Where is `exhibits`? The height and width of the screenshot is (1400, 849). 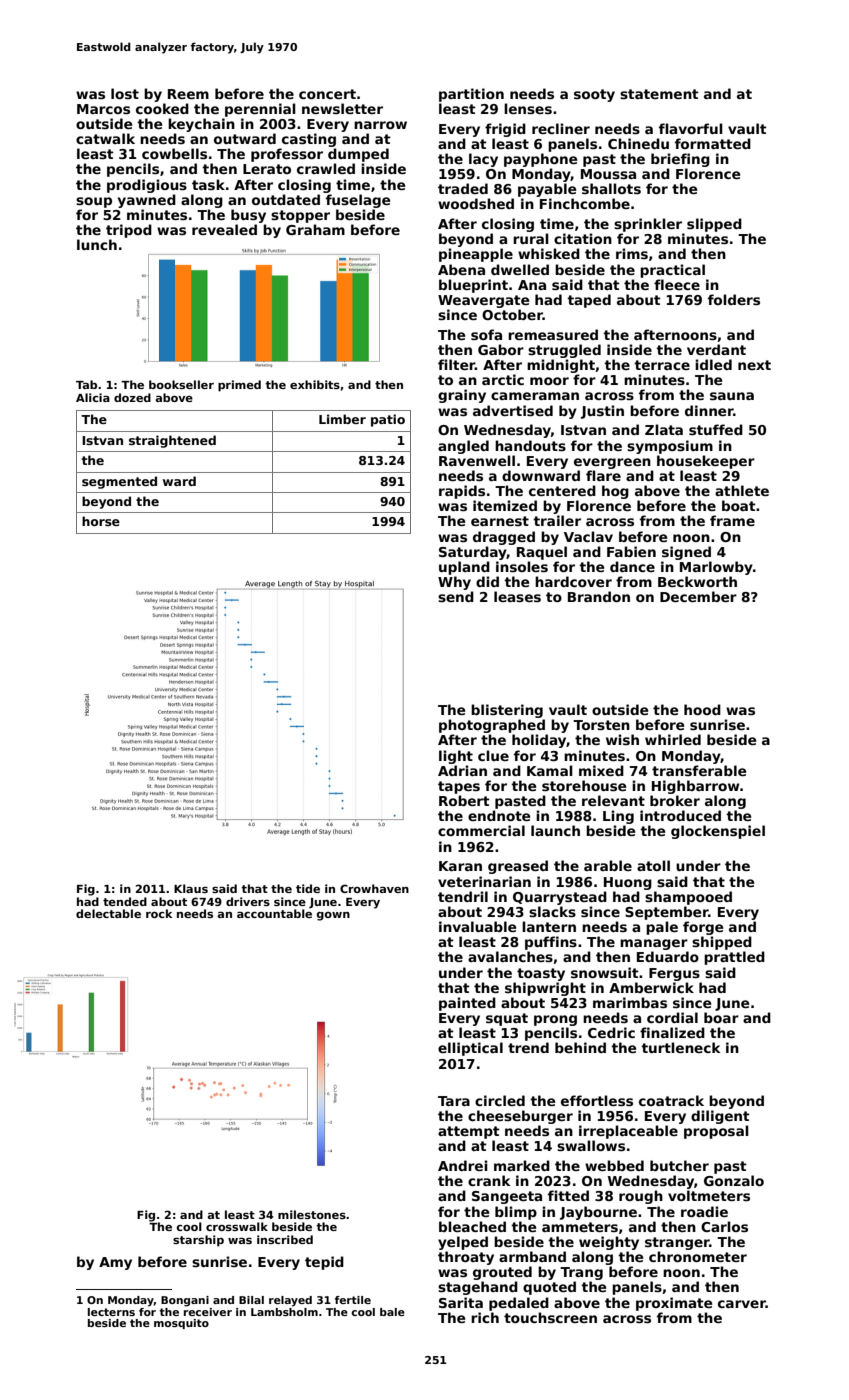 exhibits is located at coordinates (315, 384).
